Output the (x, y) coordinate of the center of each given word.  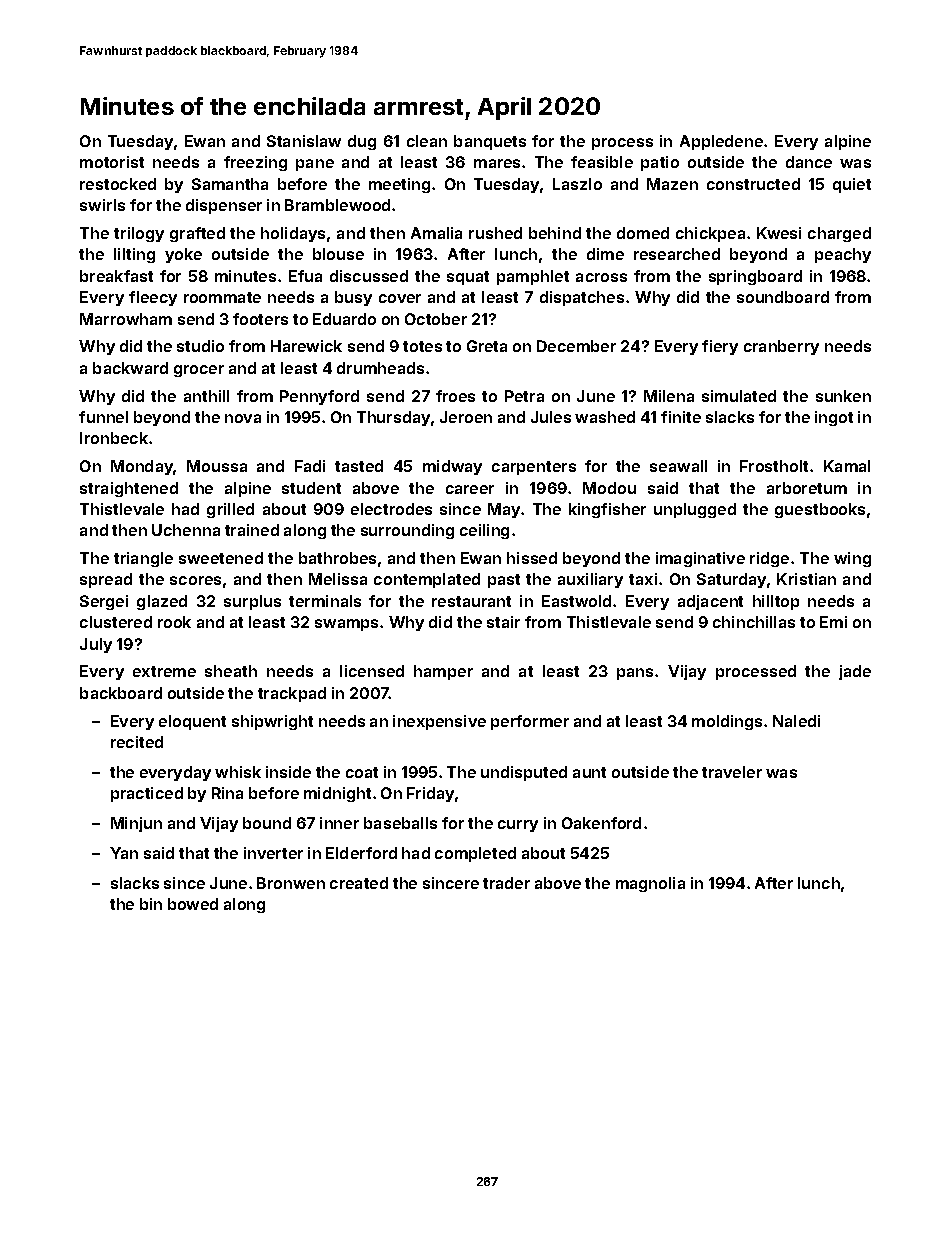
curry (518, 826)
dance (809, 162)
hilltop (776, 602)
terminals (325, 601)
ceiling (484, 531)
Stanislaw (304, 141)
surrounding (407, 531)
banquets (490, 142)
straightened (129, 489)
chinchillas (754, 622)
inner (339, 823)
